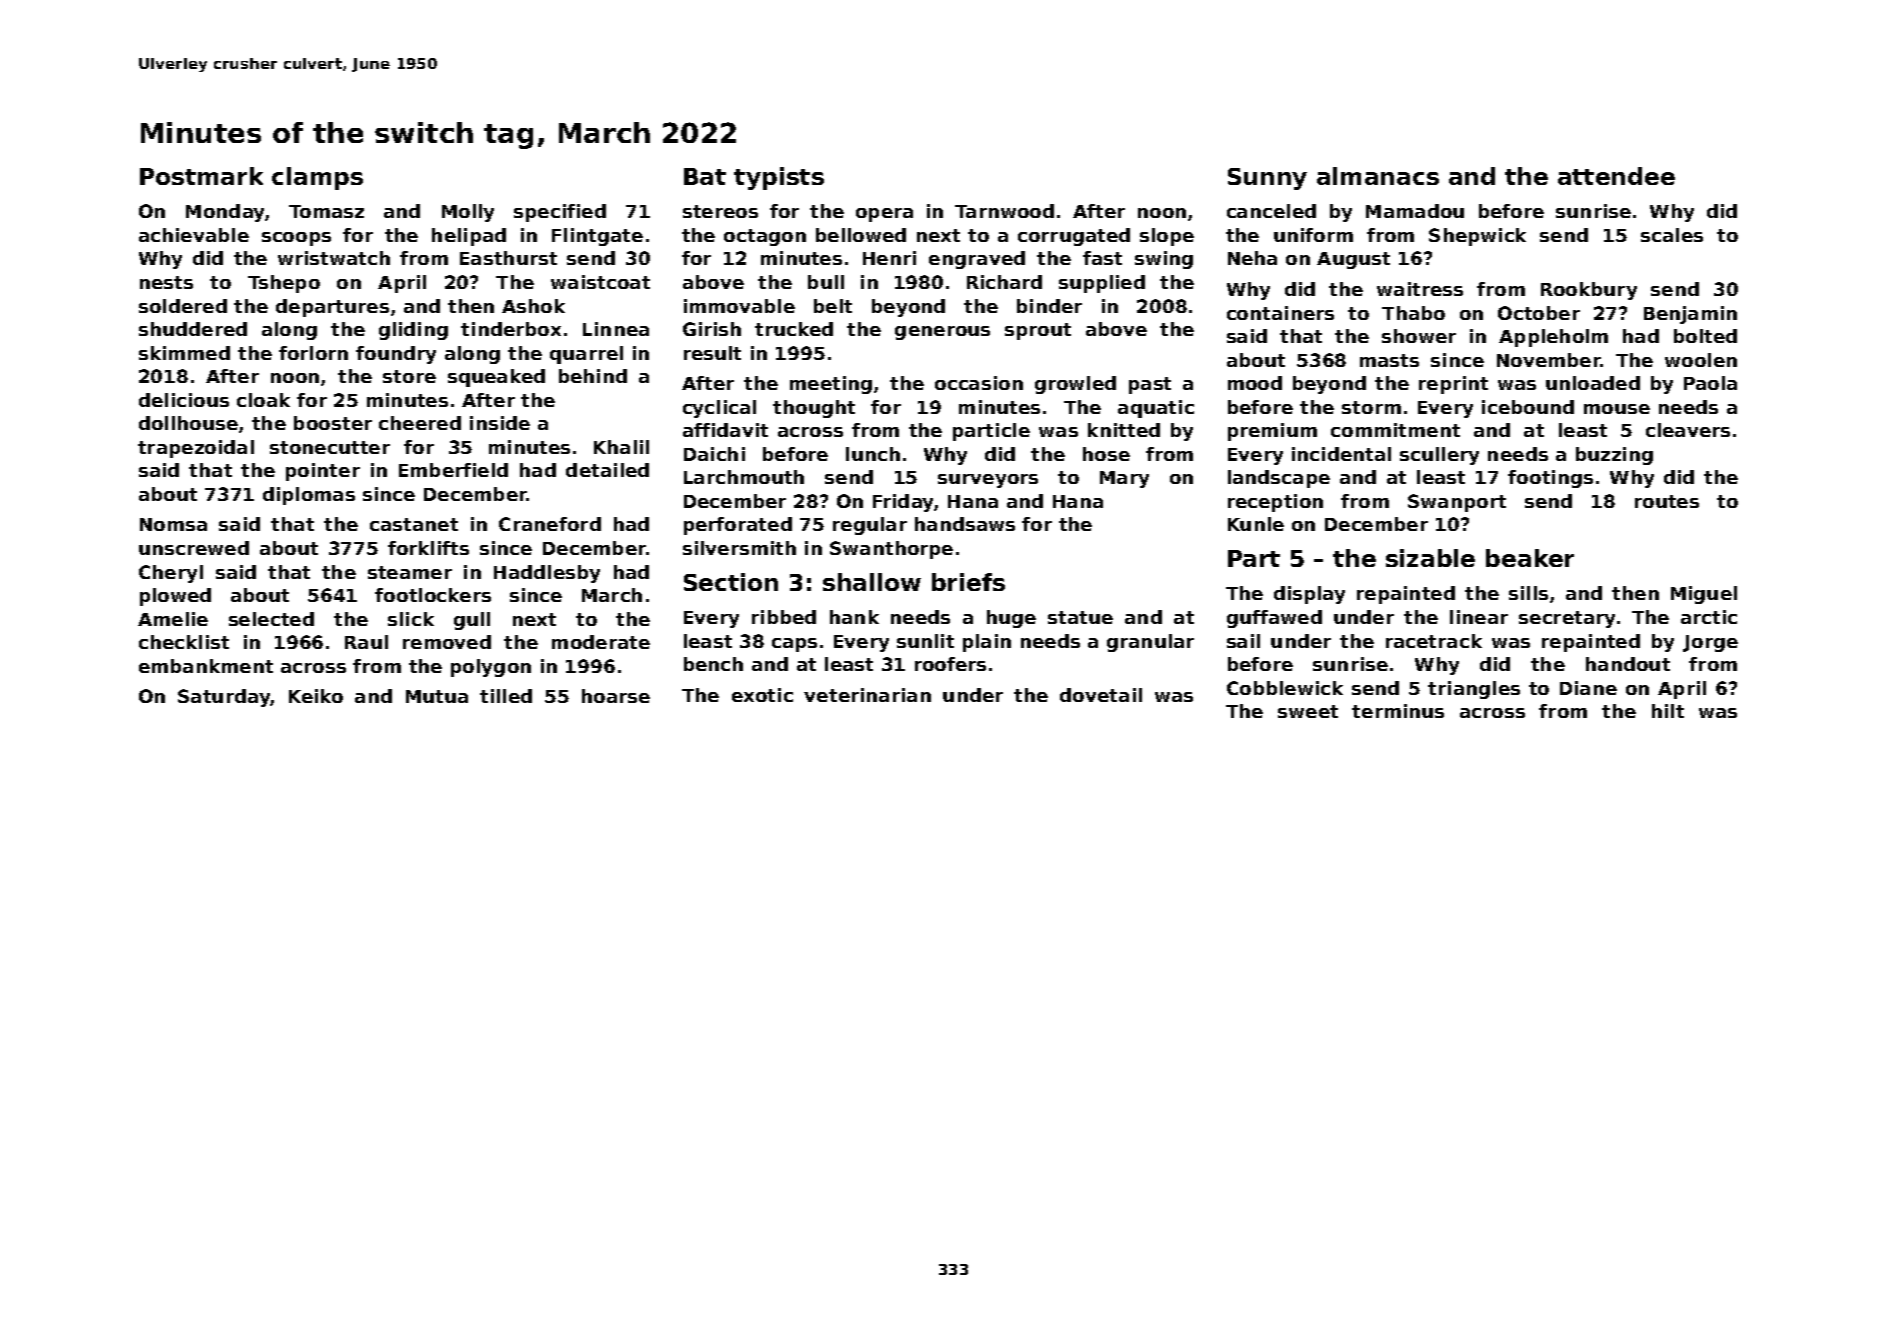 The height and width of the image is (1327, 1877). I want to click on Postmark, so click(201, 176).
